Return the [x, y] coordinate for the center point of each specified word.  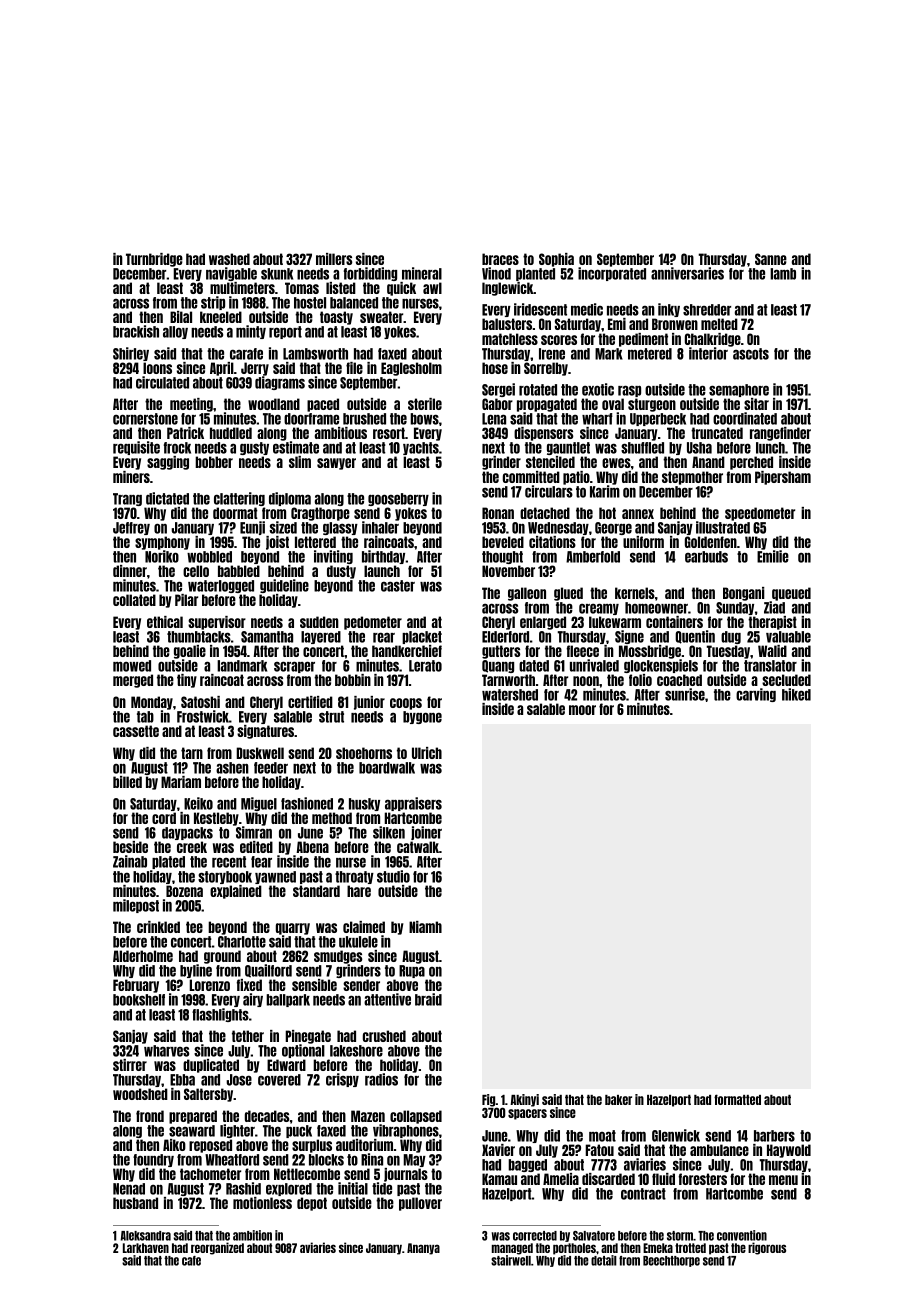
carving [756, 695]
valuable [788, 637]
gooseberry [398, 499]
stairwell [511, 1260]
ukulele [358, 942]
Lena [494, 419]
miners [131, 477]
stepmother [692, 478]
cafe [191, 1261]
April [222, 369]
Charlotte [242, 942]
